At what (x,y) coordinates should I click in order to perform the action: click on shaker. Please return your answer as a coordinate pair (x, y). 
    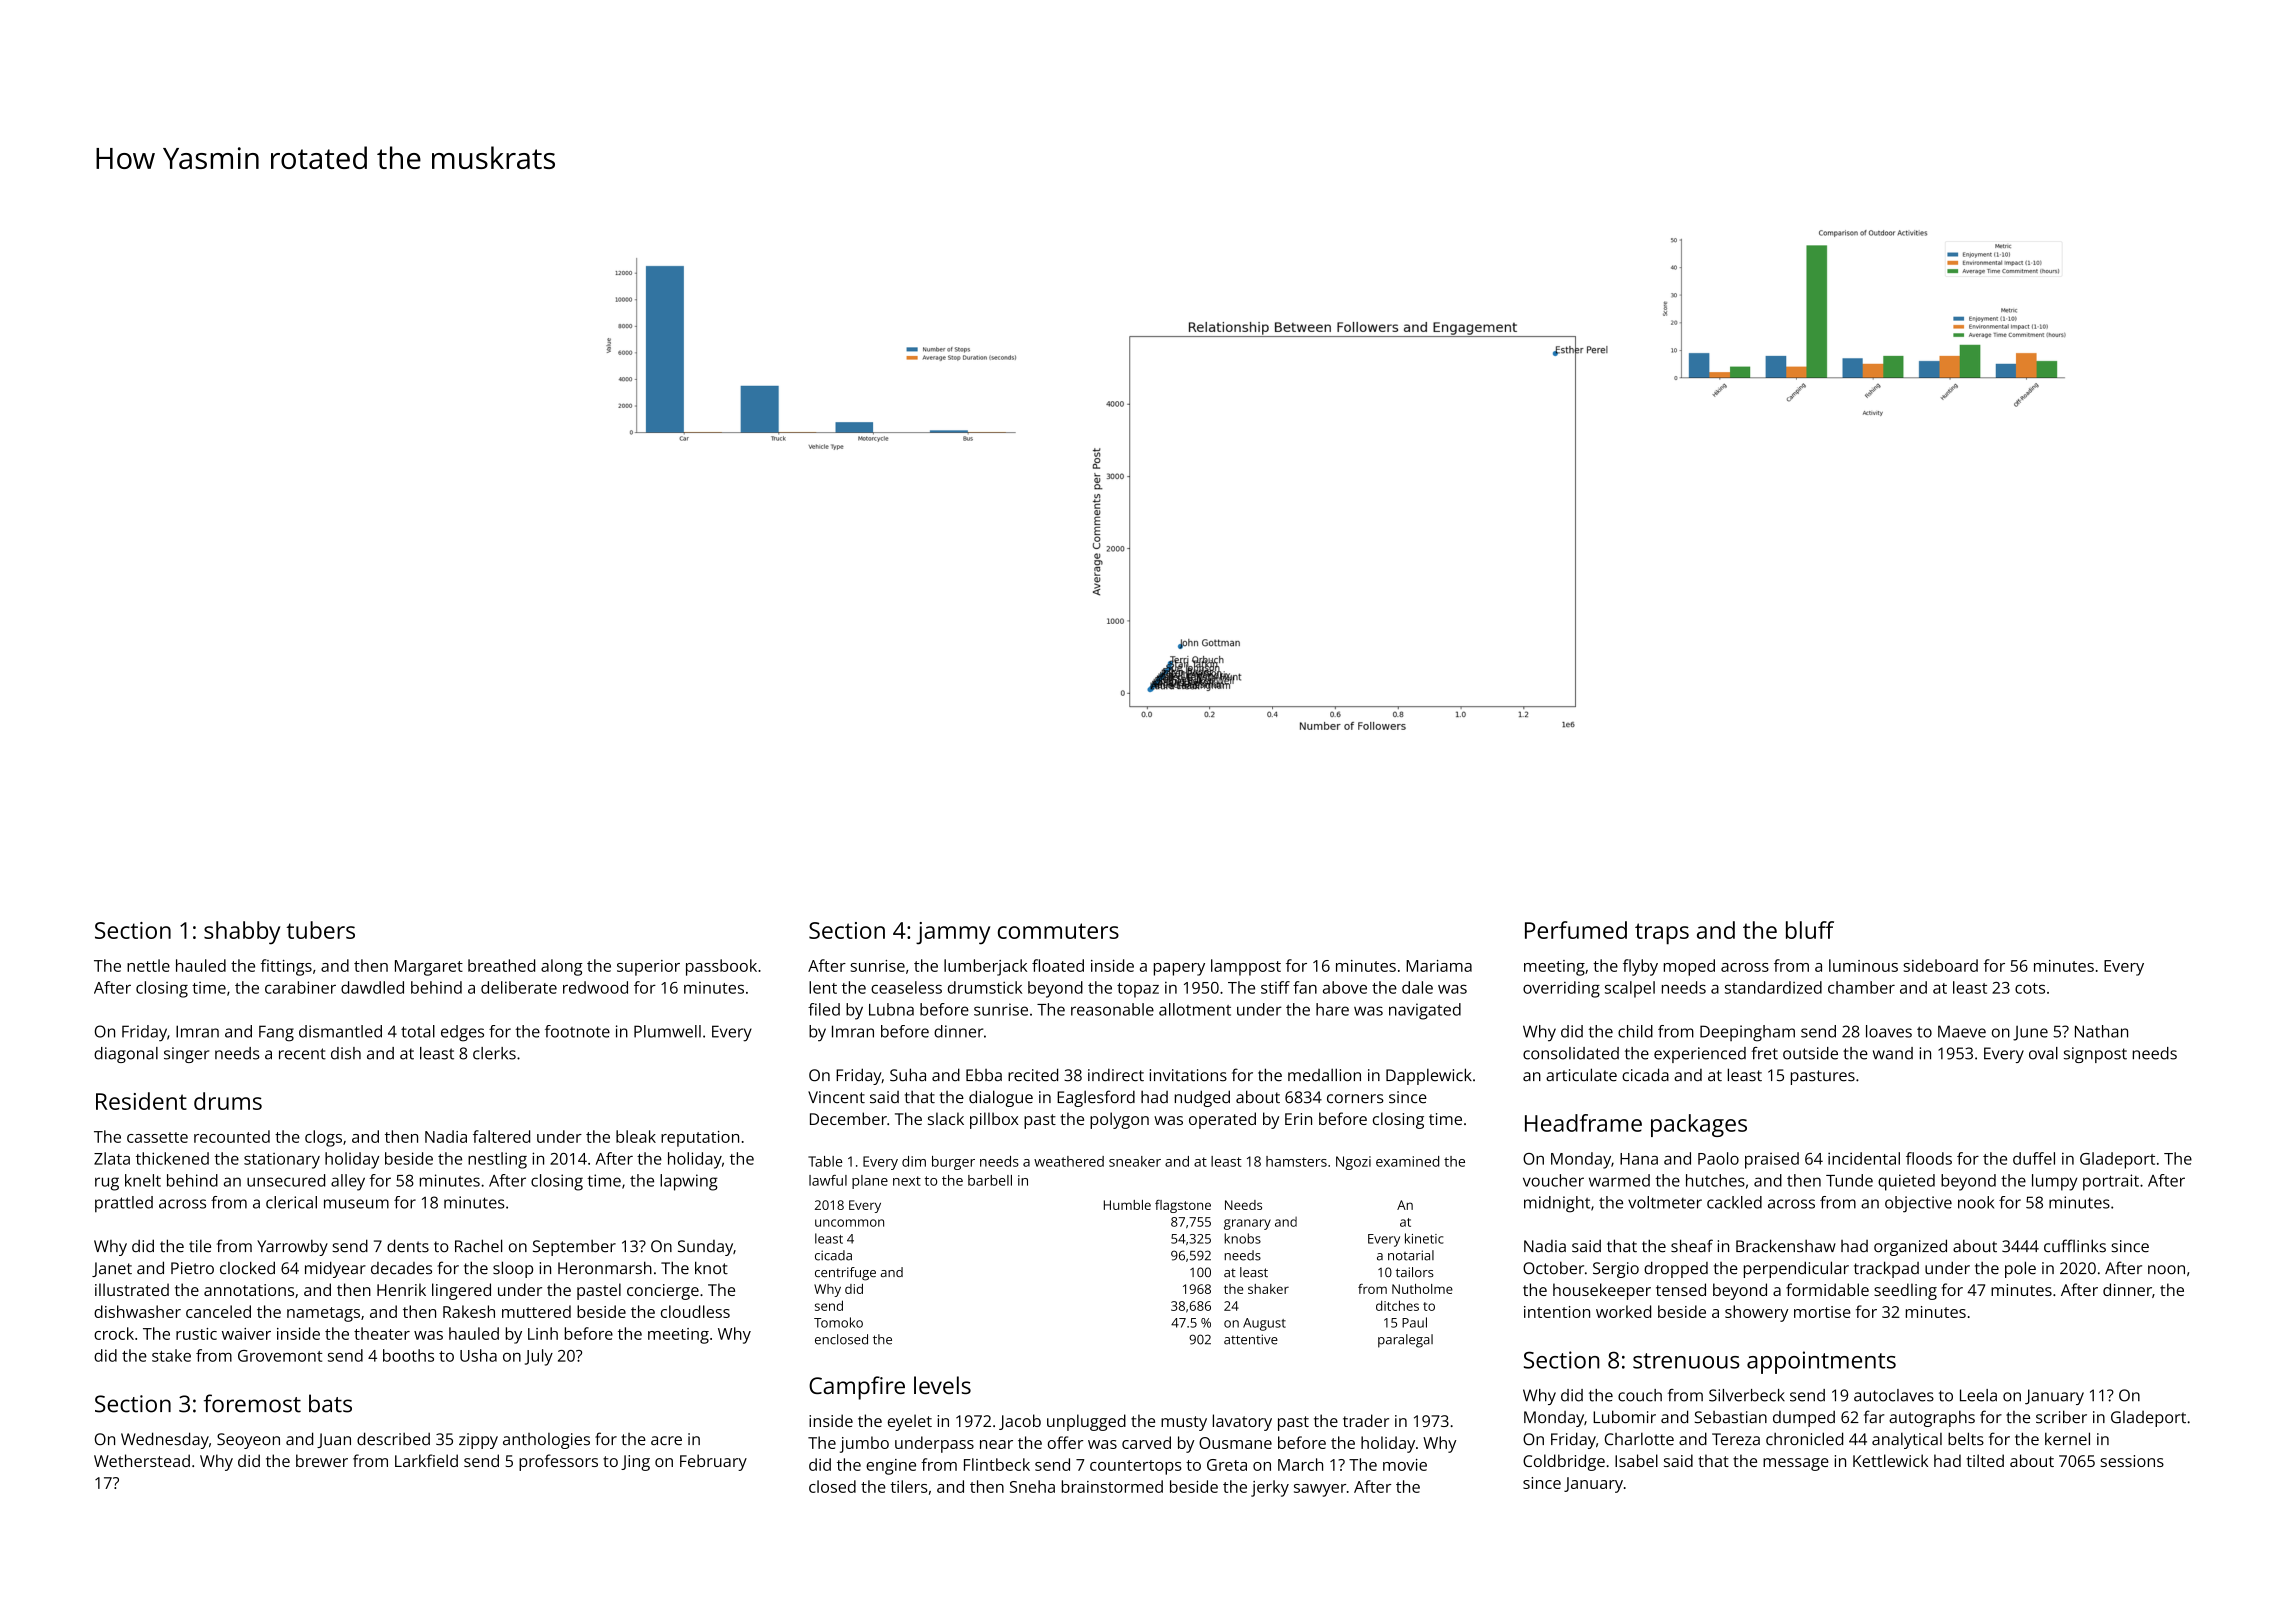
    Looking at the image, I should click on (1268, 1289).
